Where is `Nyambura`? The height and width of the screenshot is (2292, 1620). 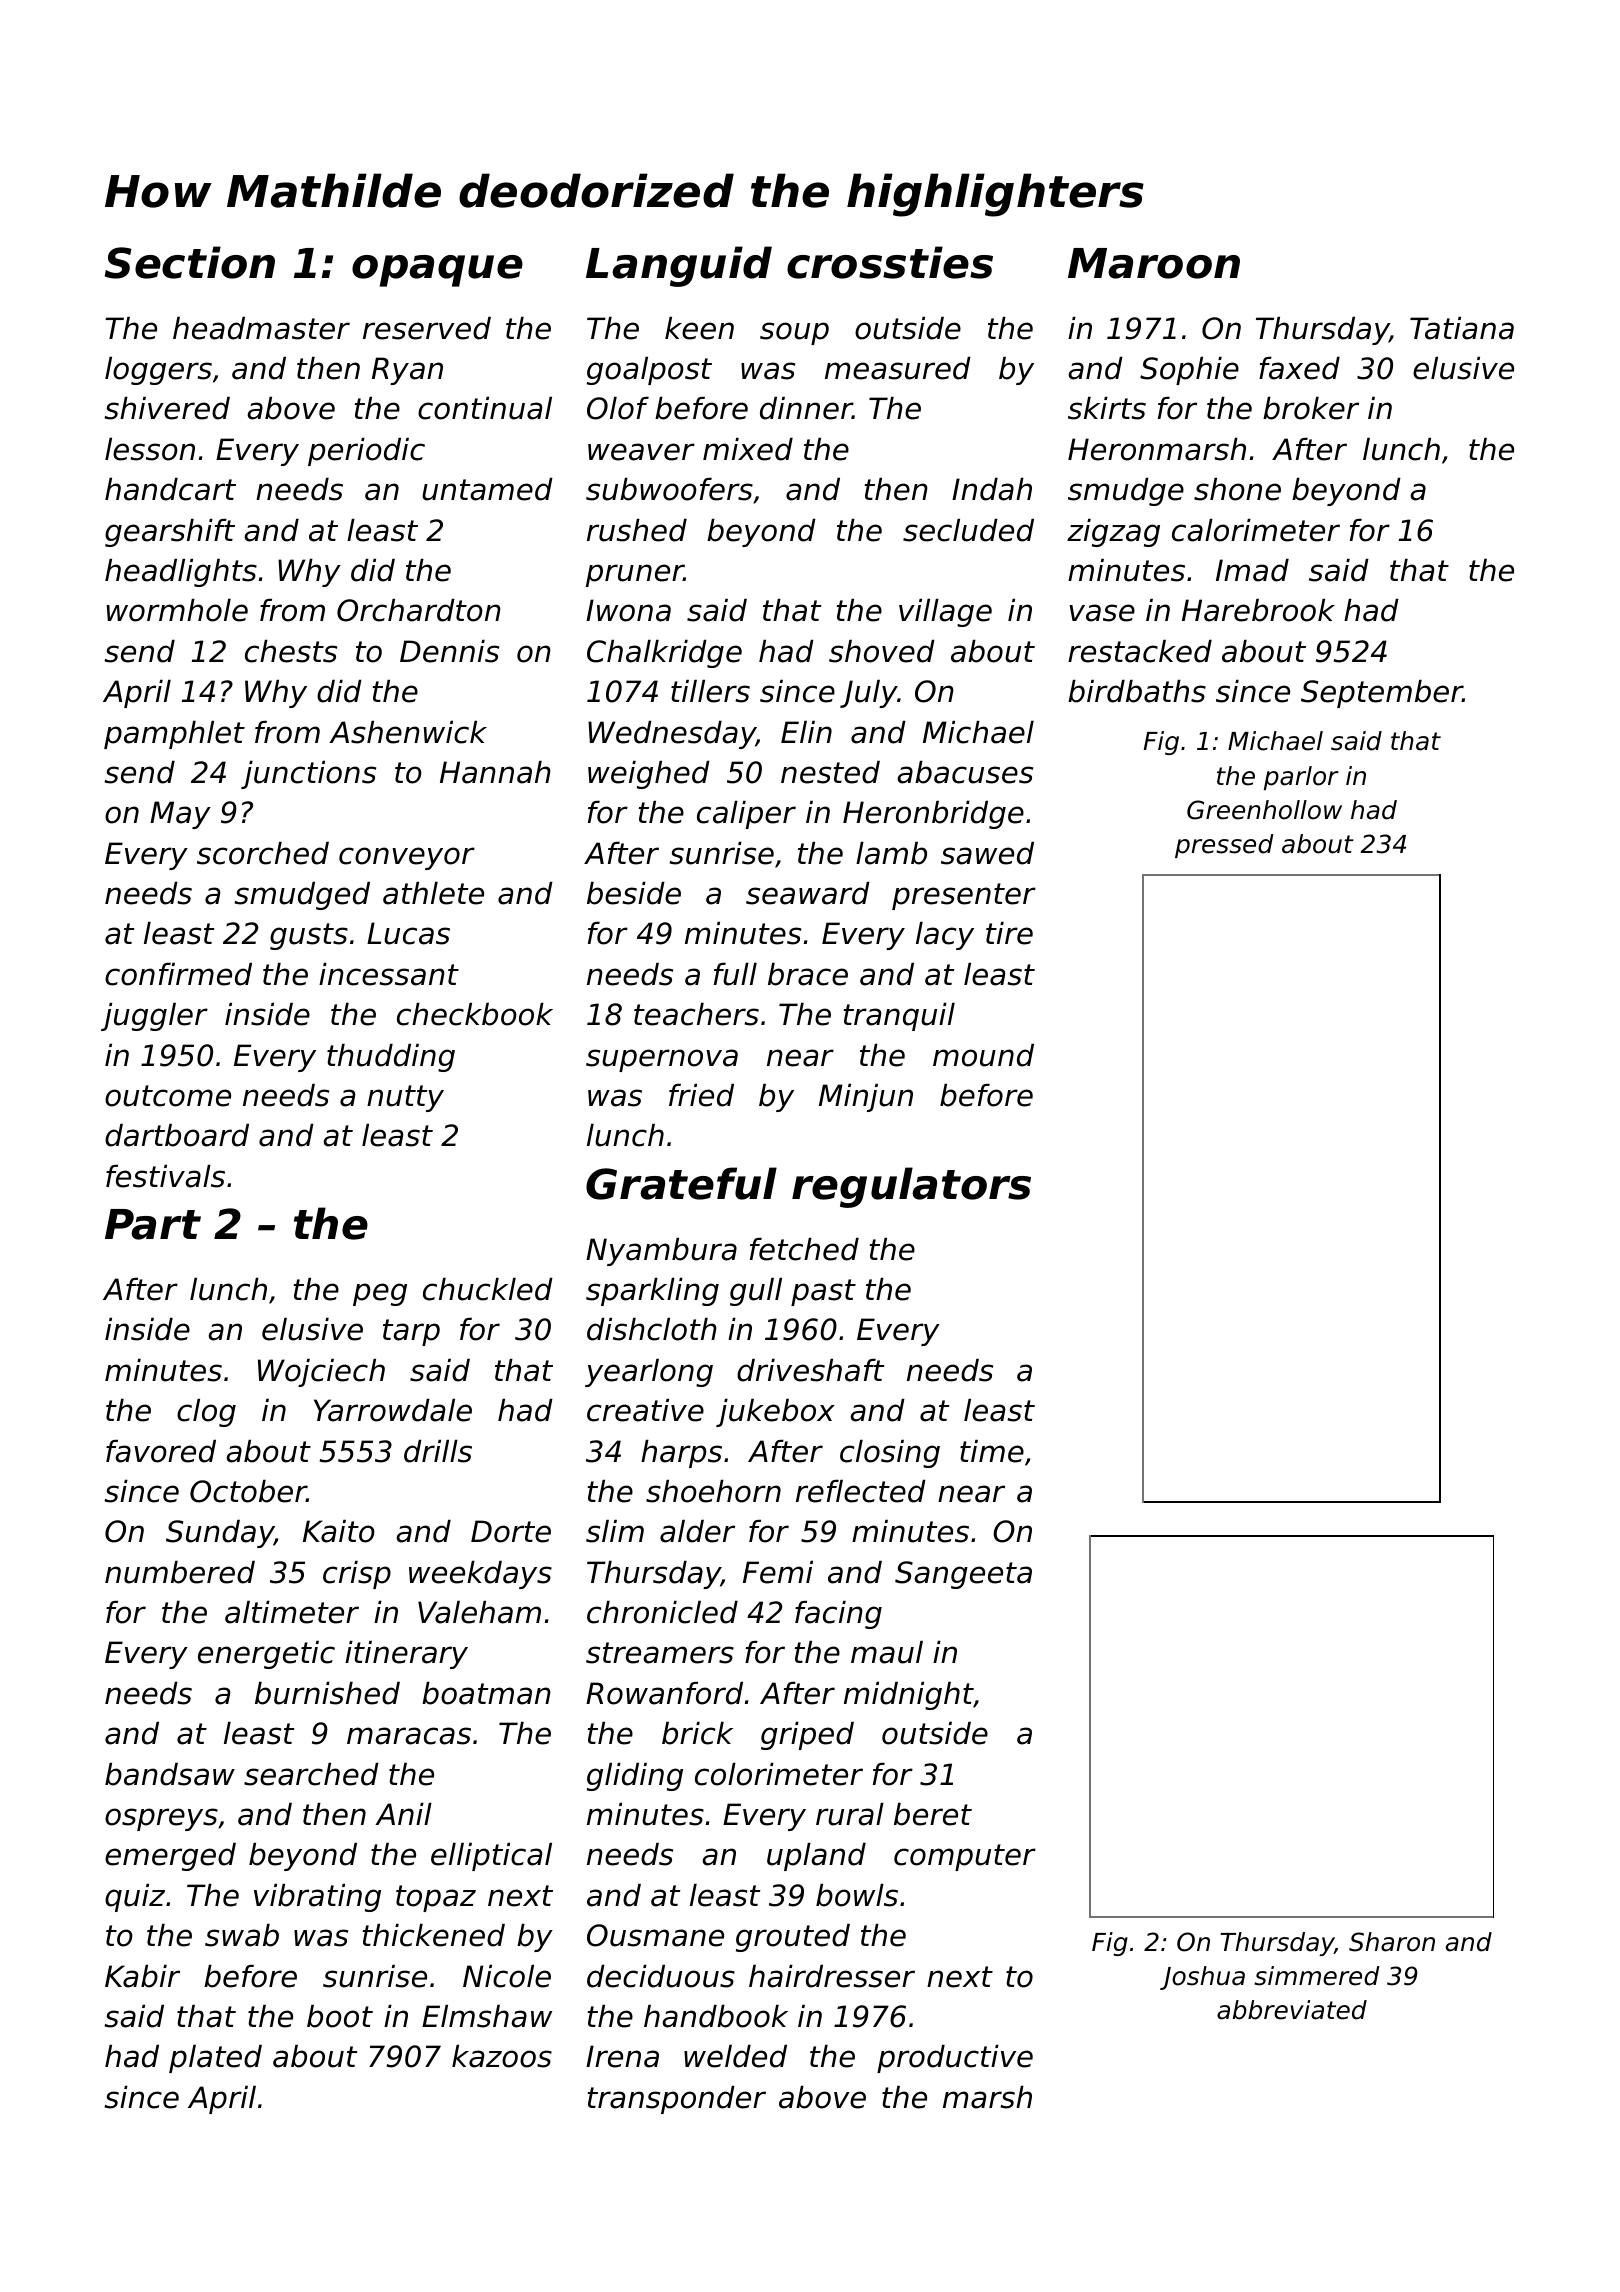 Nyambura is located at coordinates (661, 1252).
